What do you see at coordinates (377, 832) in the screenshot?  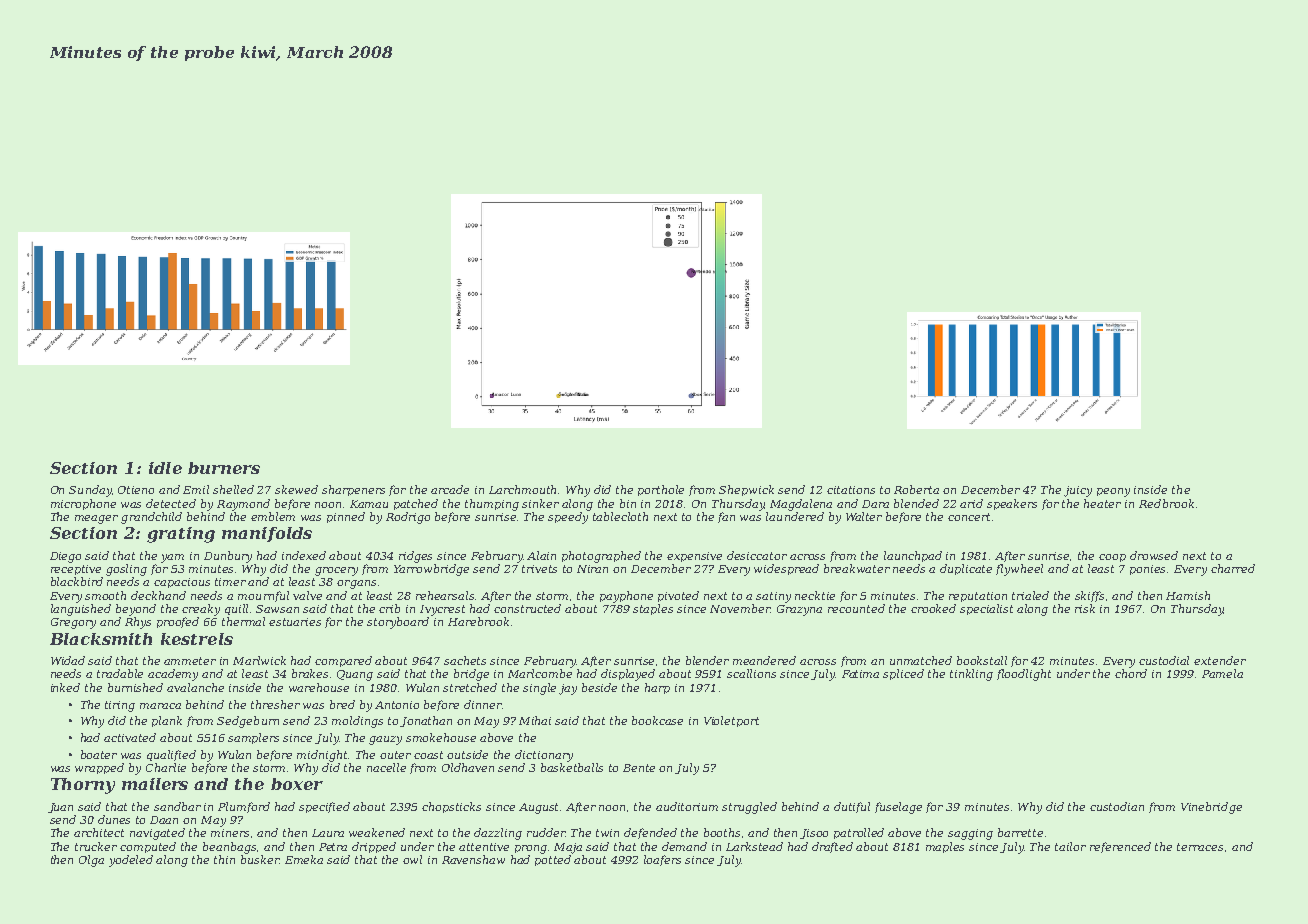 I see `weakened` at bounding box center [377, 832].
